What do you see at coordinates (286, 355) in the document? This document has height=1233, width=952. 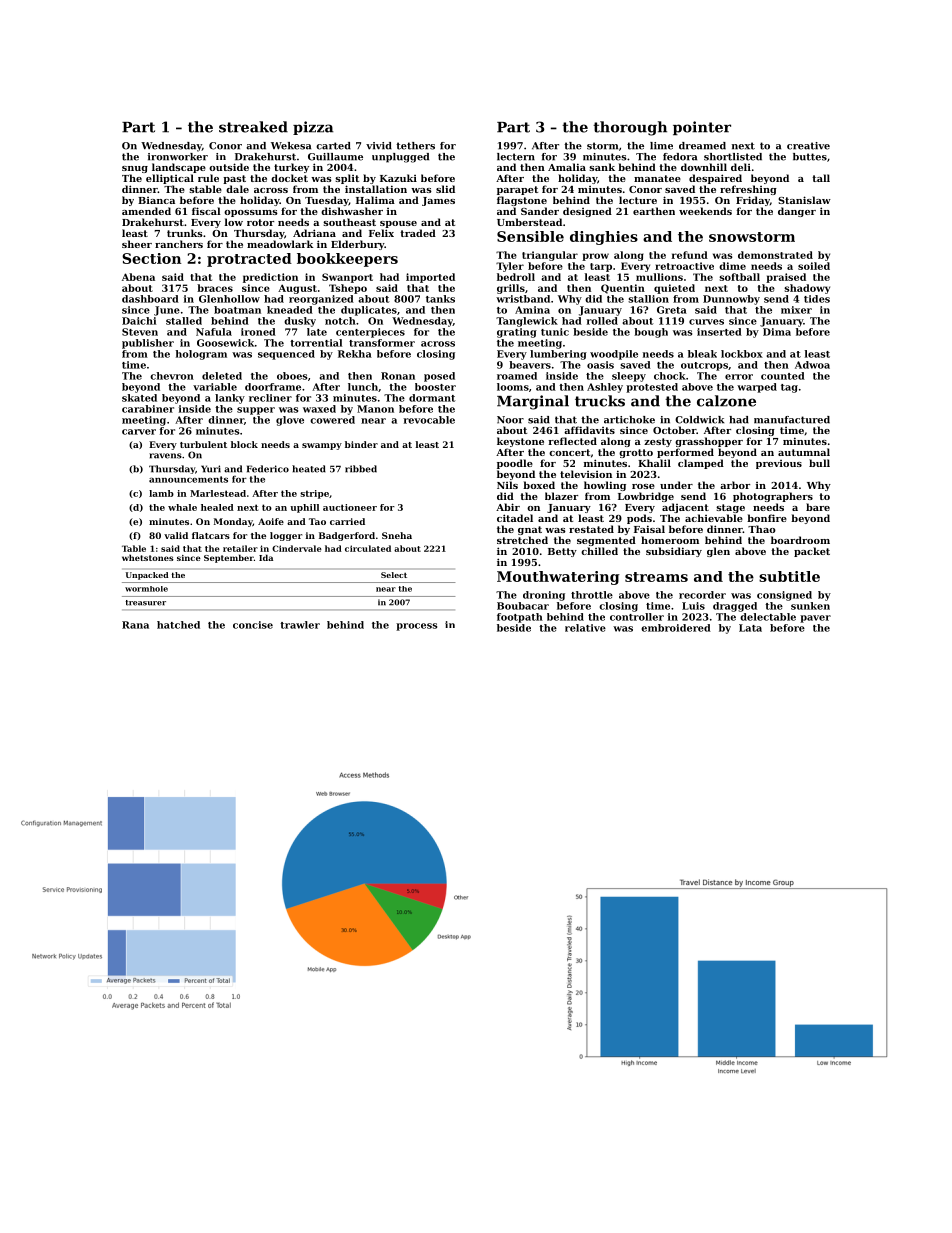 I see `sequenced` at bounding box center [286, 355].
